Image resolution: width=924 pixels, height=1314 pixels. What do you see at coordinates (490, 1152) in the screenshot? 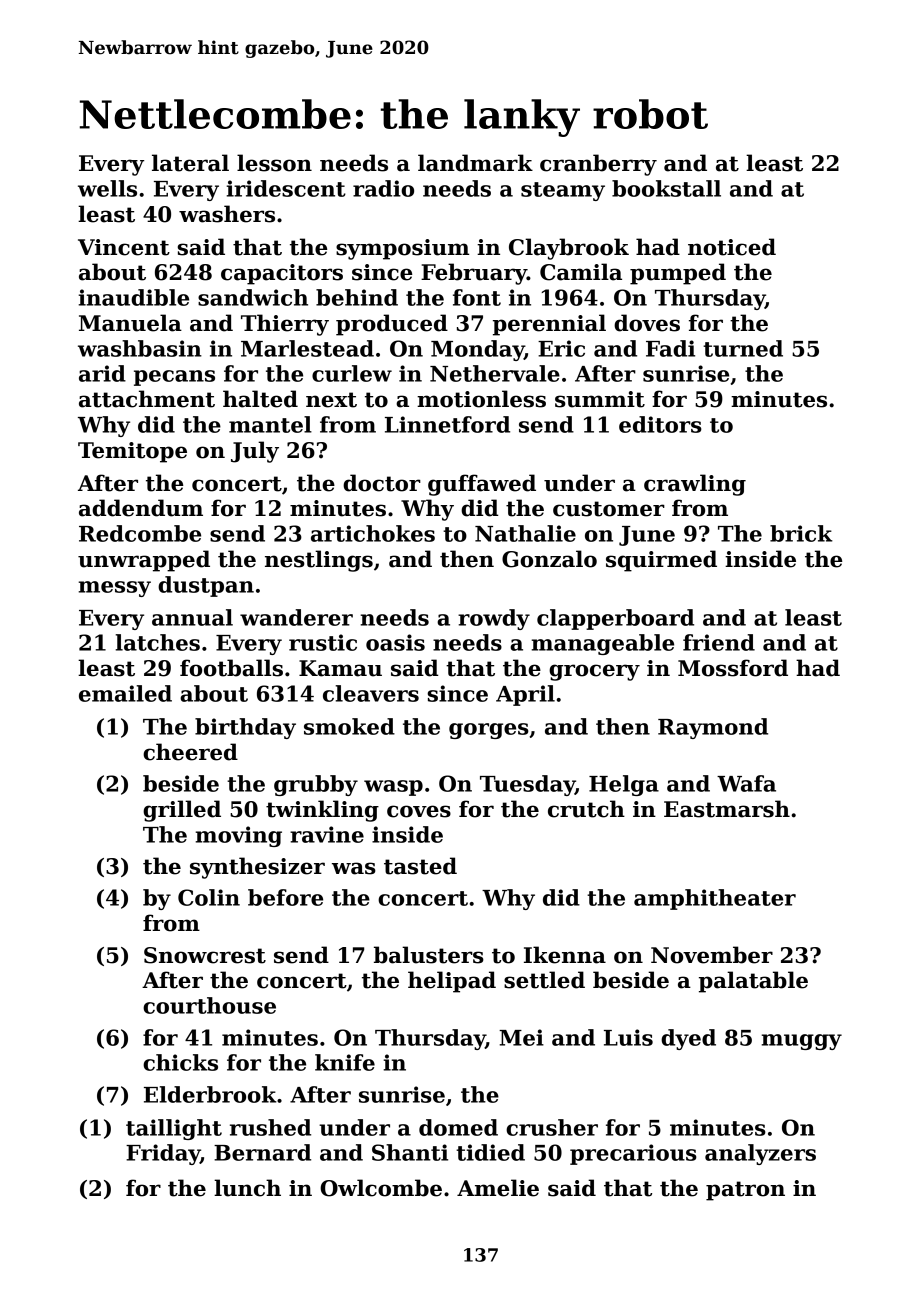
I see `tidied` at bounding box center [490, 1152].
